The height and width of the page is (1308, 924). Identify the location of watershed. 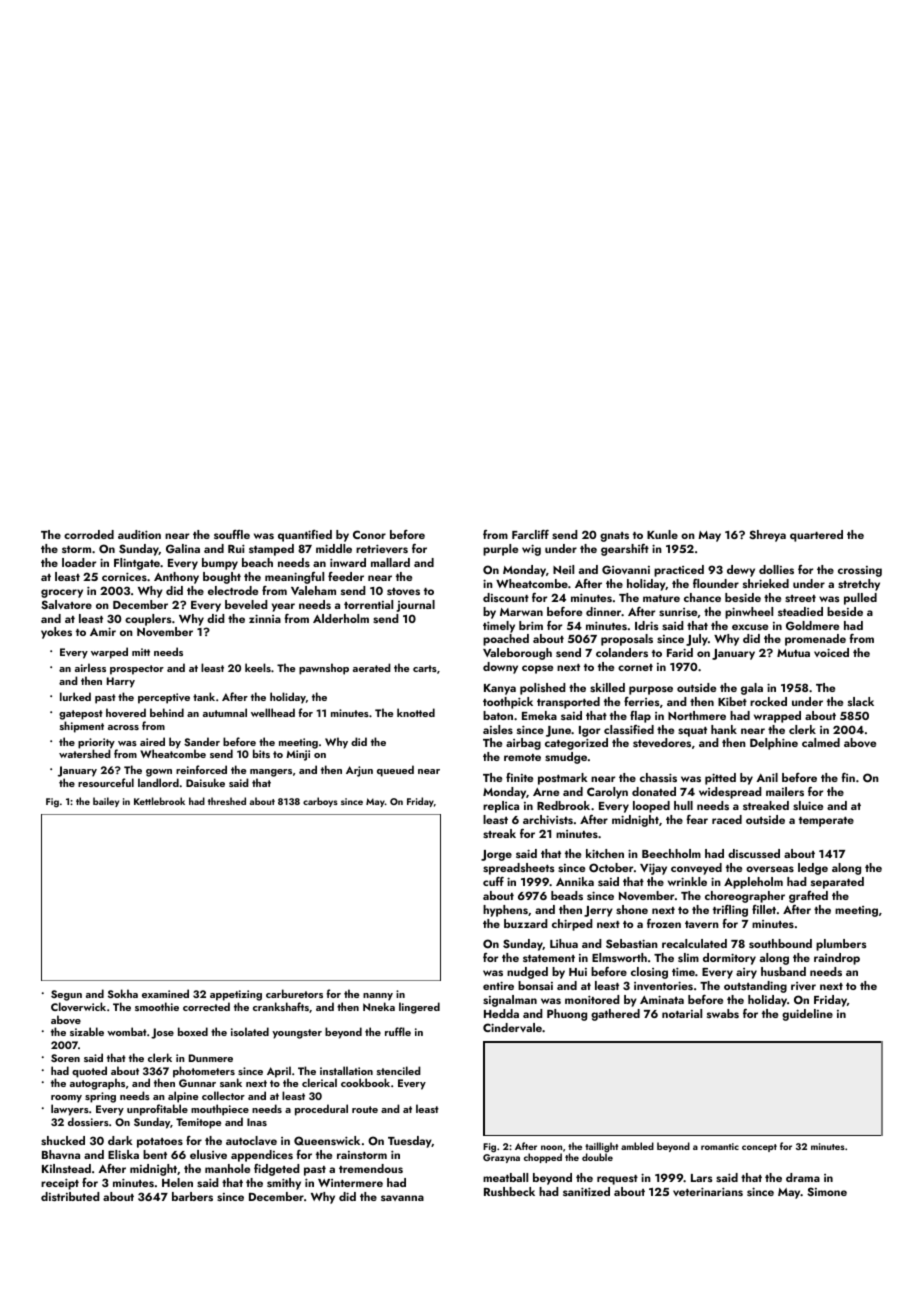
(85, 753).
